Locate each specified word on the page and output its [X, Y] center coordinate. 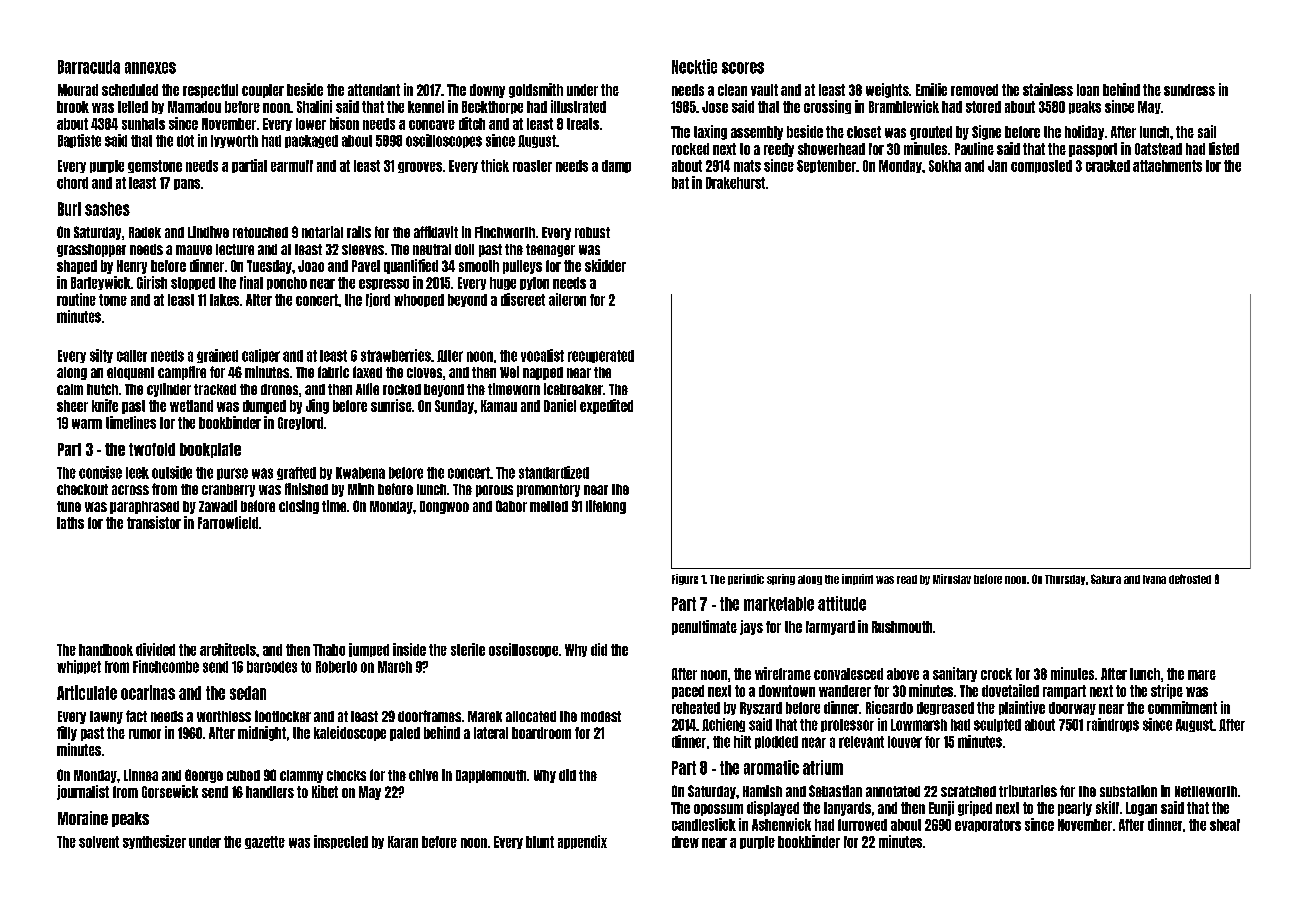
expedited [606, 406]
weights [887, 90]
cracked [1108, 166]
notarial [322, 232]
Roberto [336, 667]
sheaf [1225, 825]
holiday [1084, 132]
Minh [361, 489]
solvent [99, 842]
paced [688, 692]
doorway [1072, 708]
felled [133, 107]
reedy [779, 150]
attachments [1167, 166]
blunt [540, 842]
